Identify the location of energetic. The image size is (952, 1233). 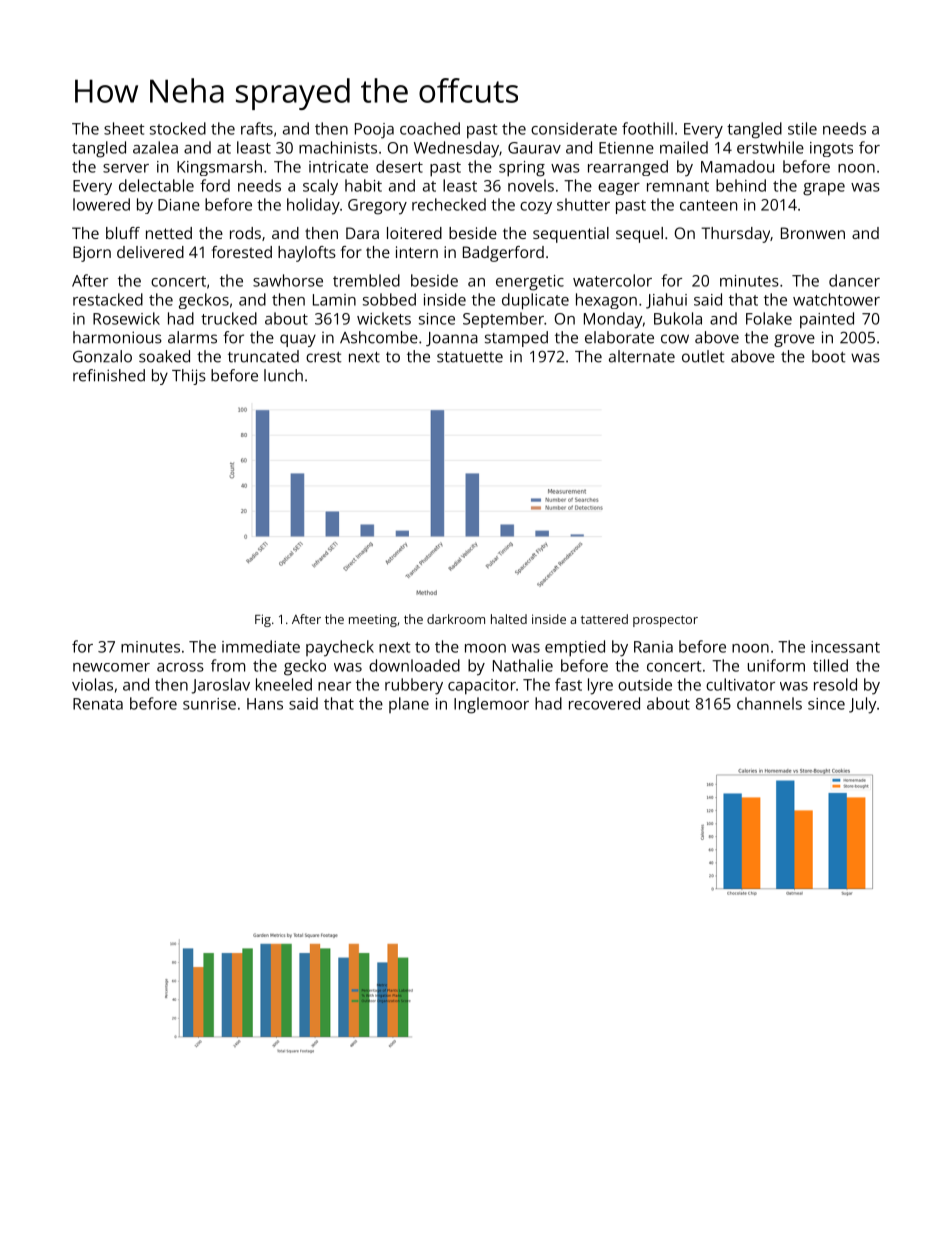
(530, 283).
